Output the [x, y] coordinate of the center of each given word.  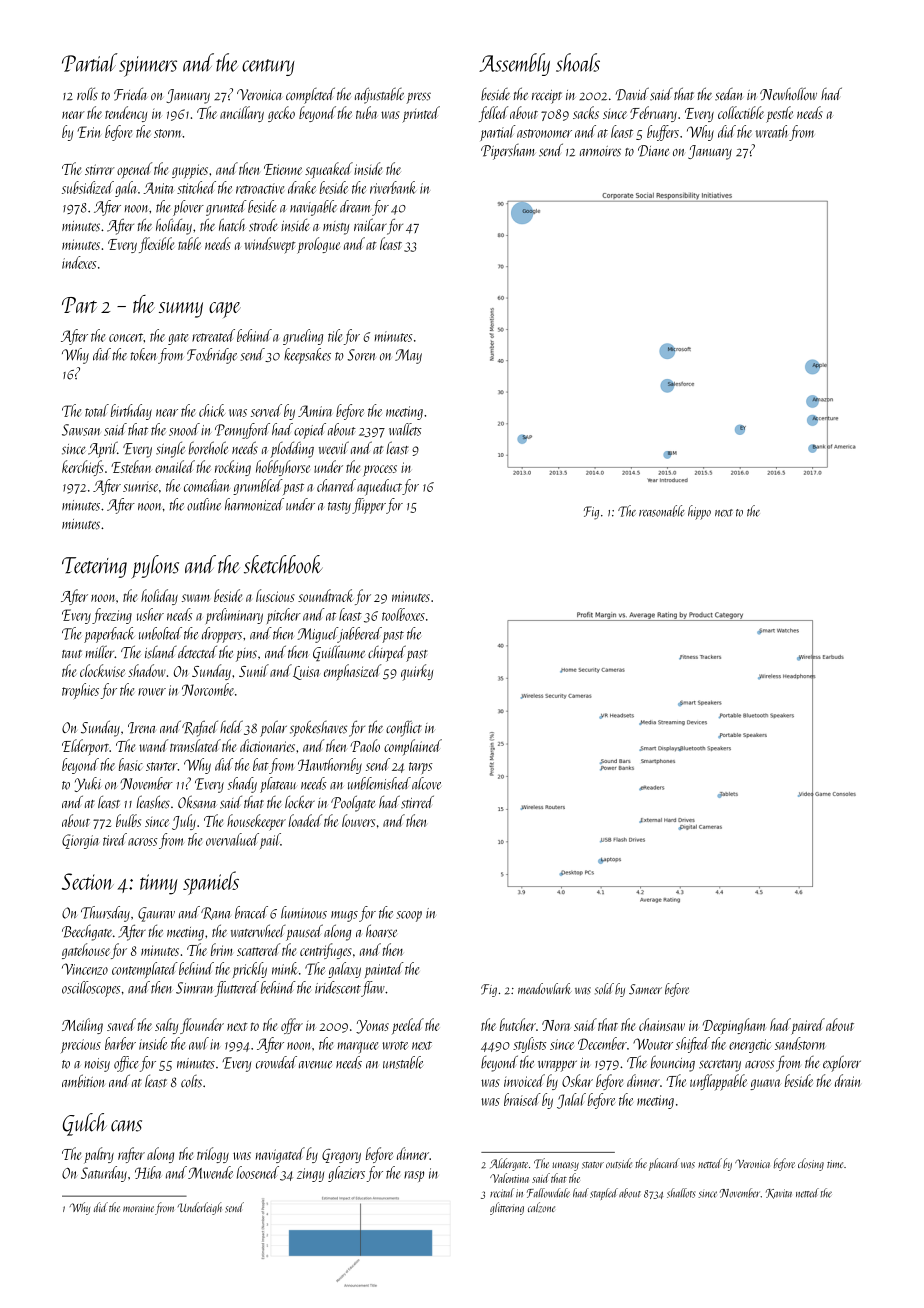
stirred [417, 802]
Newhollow [788, 94]
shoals [578, 62]
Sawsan [81, 430]
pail [270, 841]
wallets [405, 429]
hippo [699, 512]
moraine [138, 1208]
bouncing [673, 1063]
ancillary [242, 114]
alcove [426, 783]
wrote [395, 1045]
